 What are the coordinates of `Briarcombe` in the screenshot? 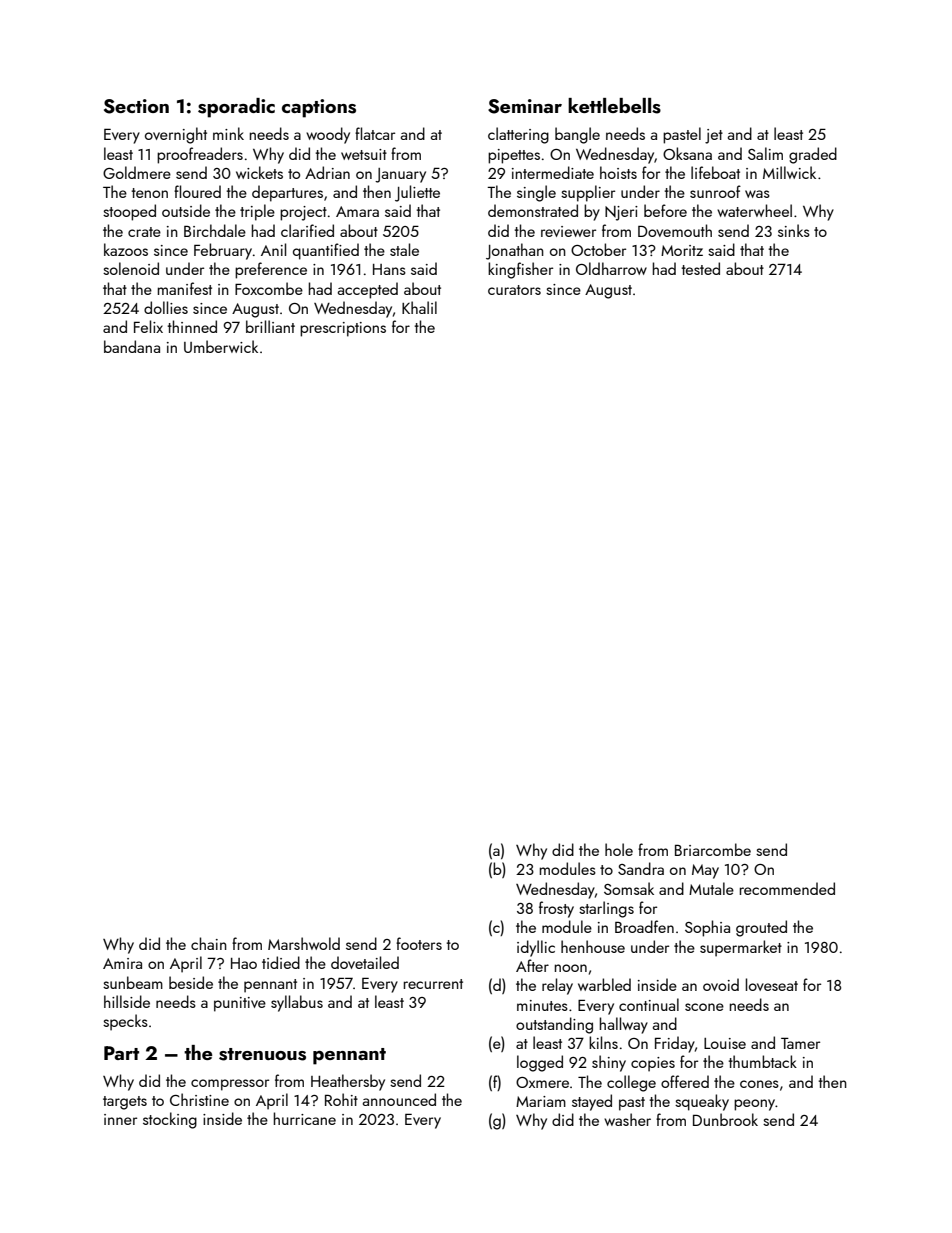 It's located at (713, 849).
